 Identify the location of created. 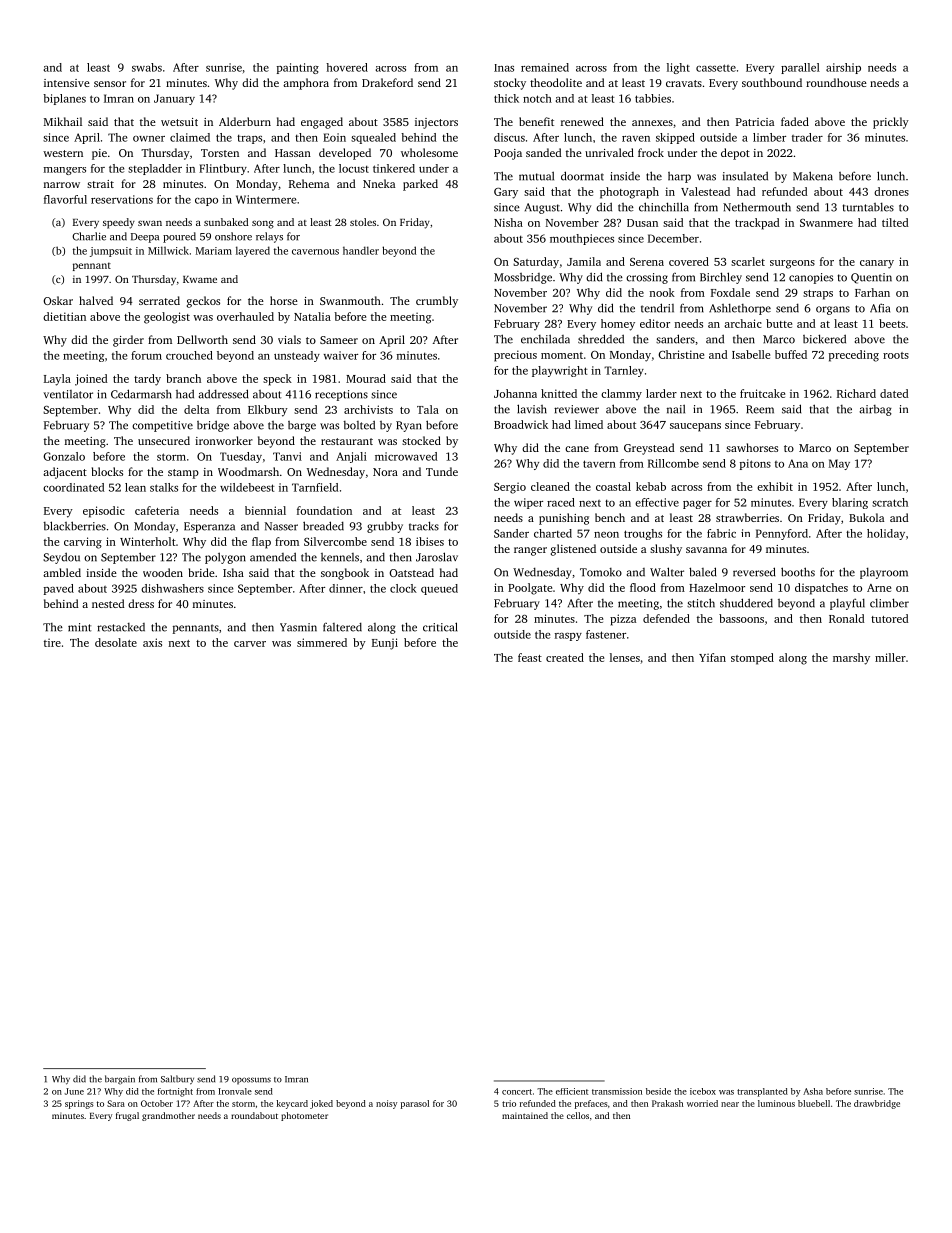
(565, 657).
